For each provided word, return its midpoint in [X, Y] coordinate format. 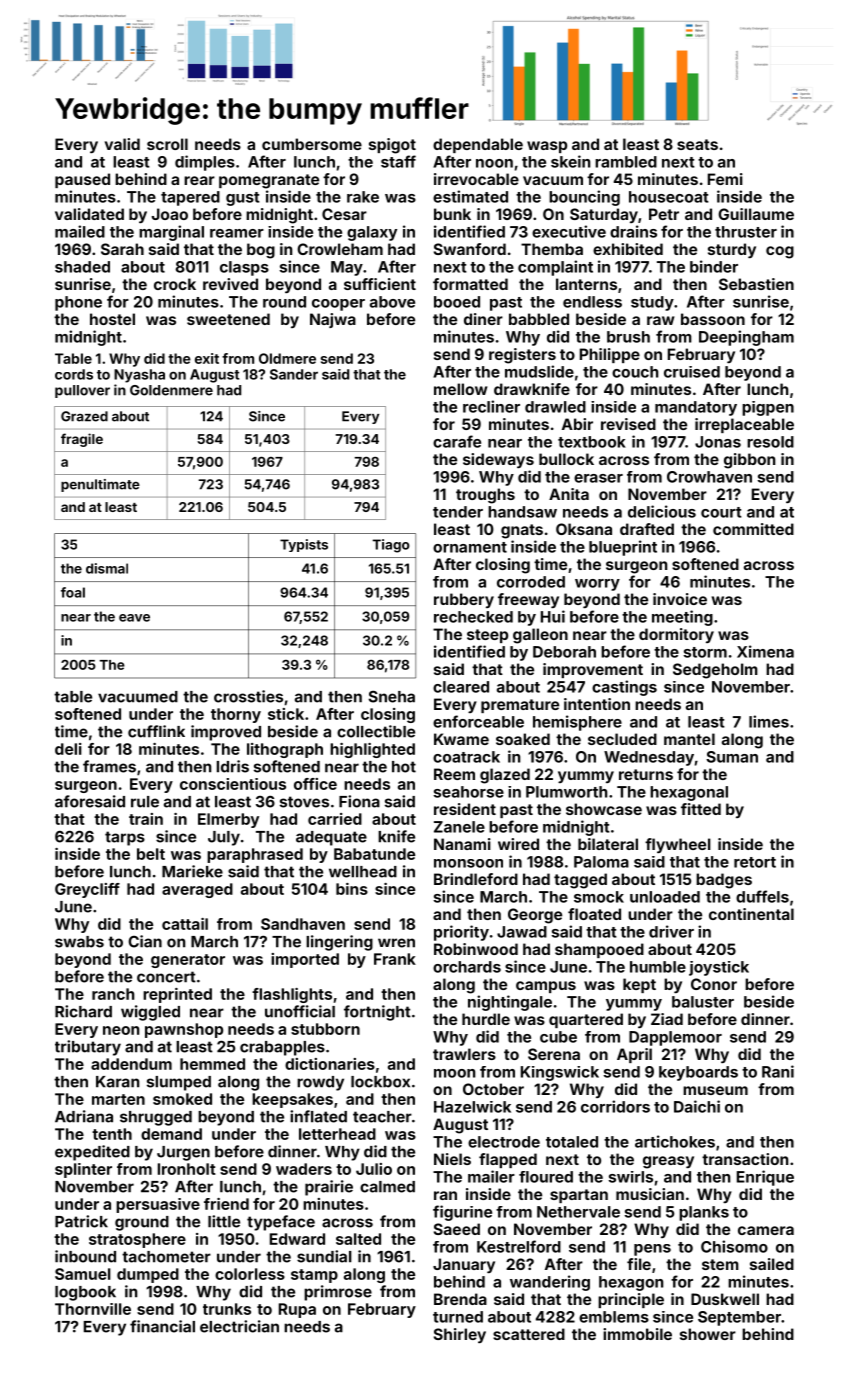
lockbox [380, 1082]
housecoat [669, 197]
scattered [529, 1334]
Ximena [765, 651]
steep [487, 636]
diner [483, 319]
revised [628, 424]
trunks [227, 1309]
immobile [637, 1334]
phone [78, 303]
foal [73, 592]
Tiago [391, 546]
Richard [83, 1011]
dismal [107, 568]
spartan [579, 1196]
